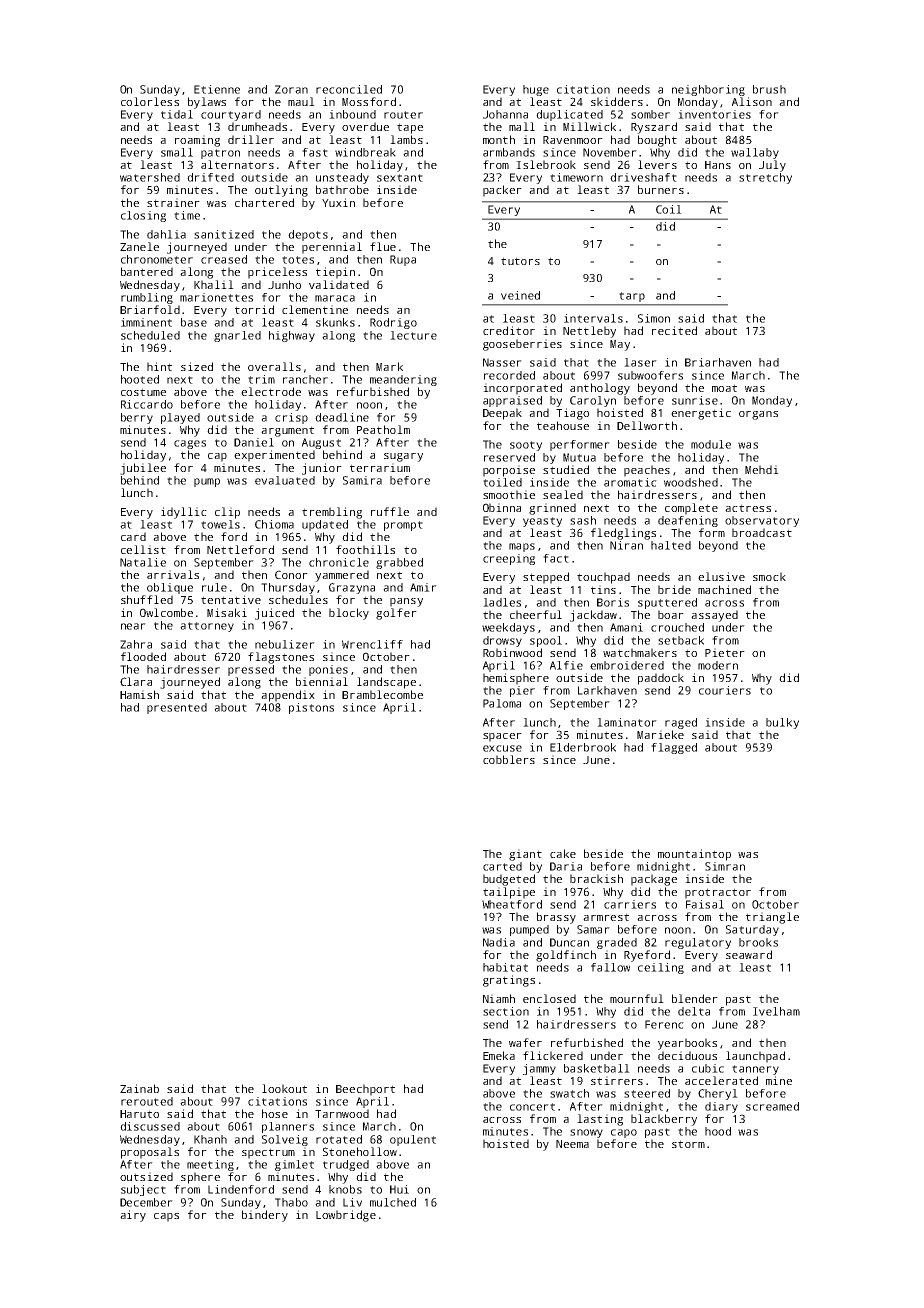 The width and height of the page is (924, 1308). I want to click on Zoran, so click(291, 89).
